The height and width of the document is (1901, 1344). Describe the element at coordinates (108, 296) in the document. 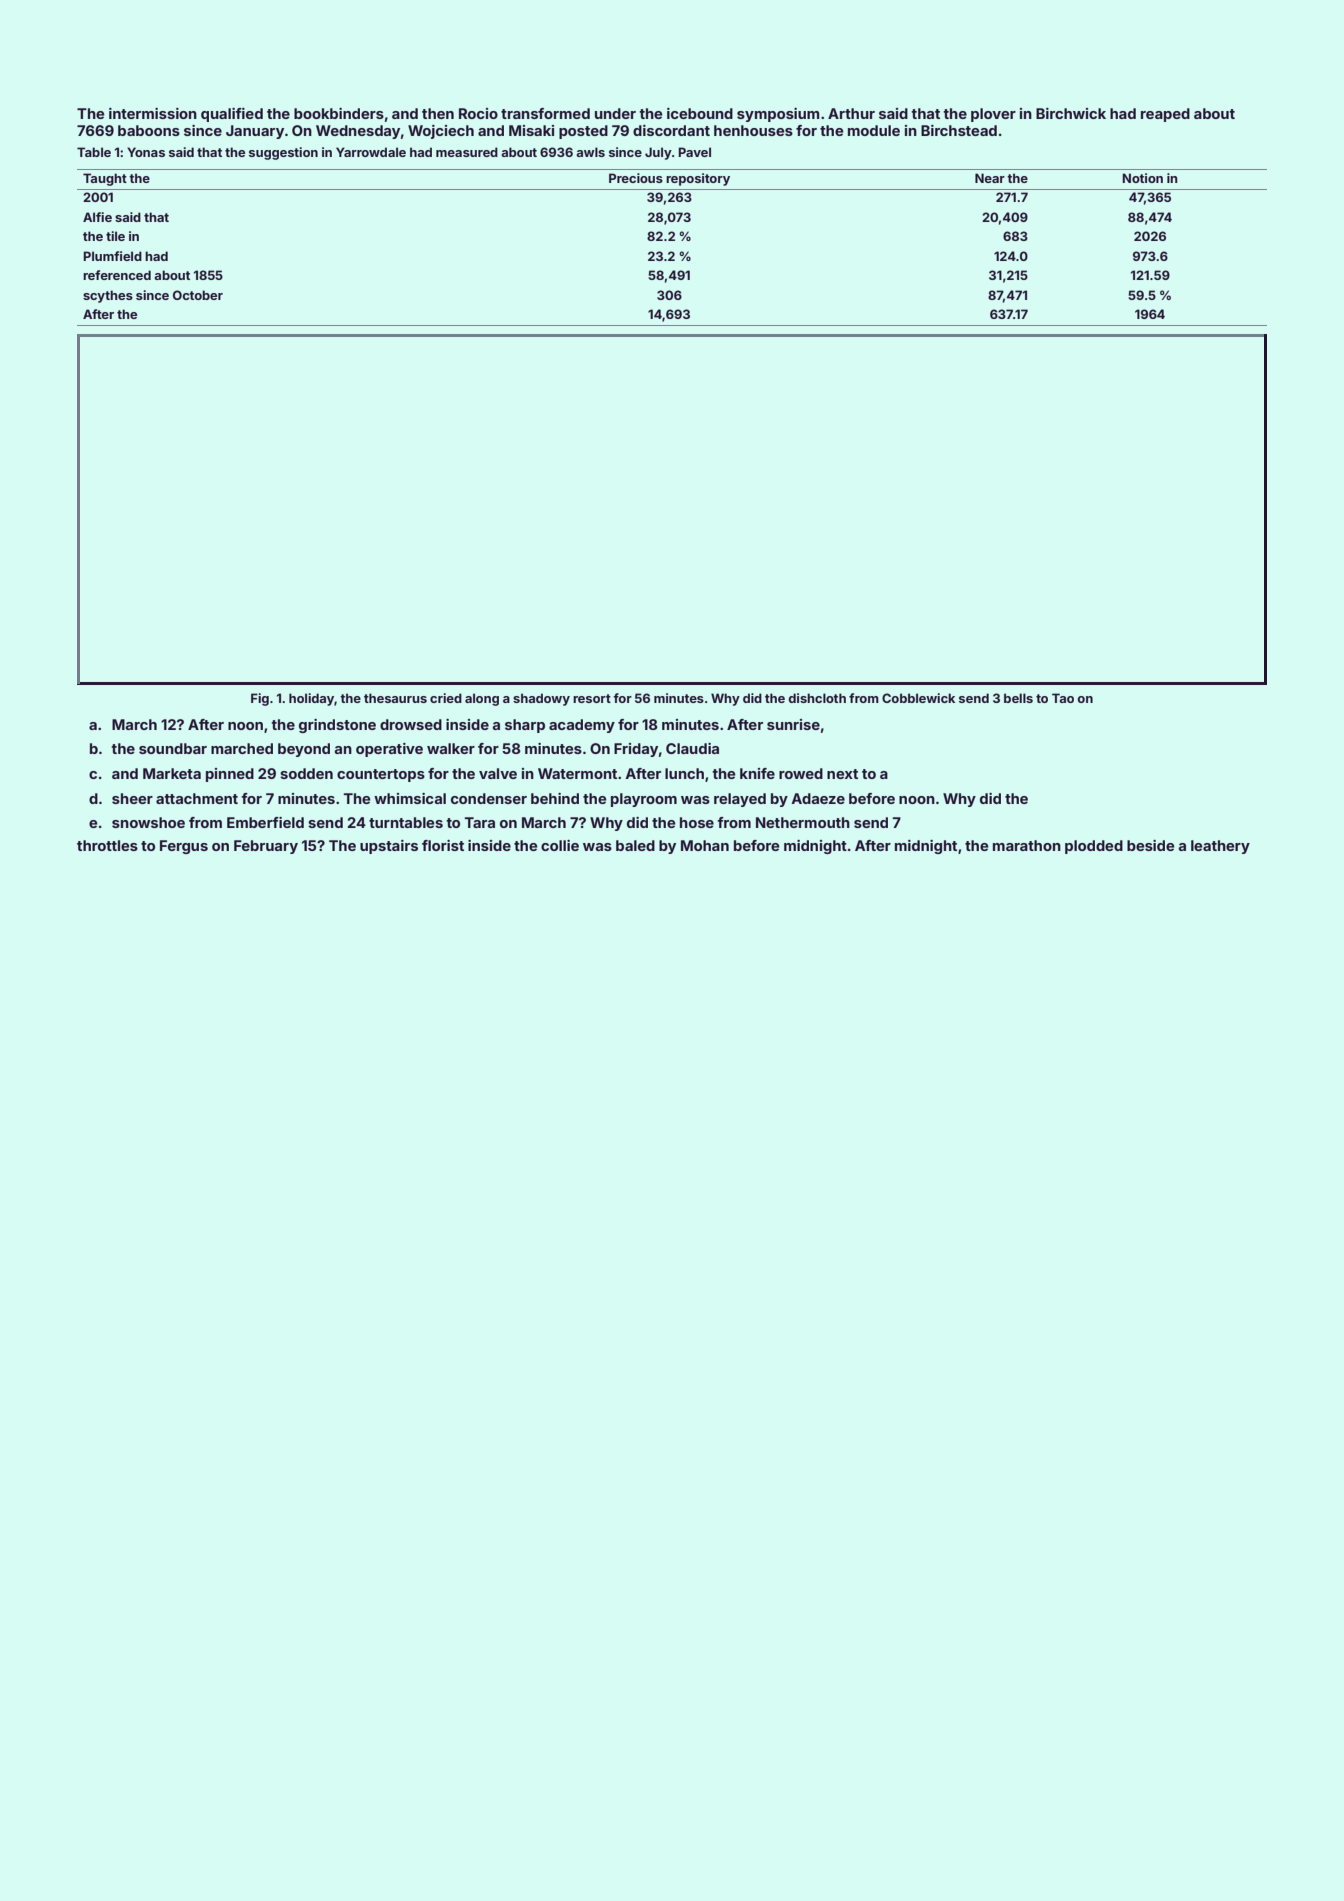

I see `scythes` at that location.
